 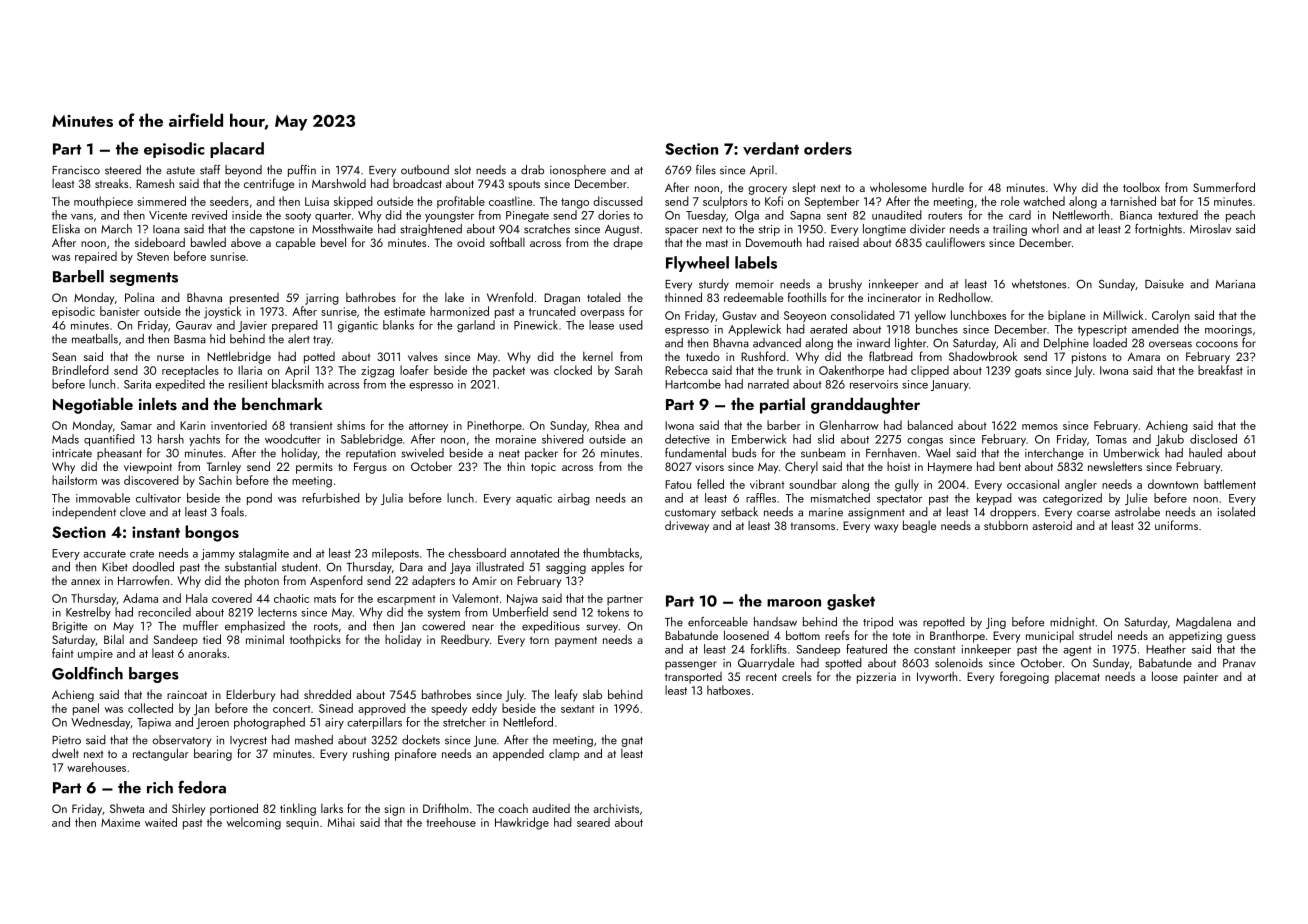 What do you see at coordinates (566, 568) in the page?
I see `sagging` at bounding box center [566, 568].
